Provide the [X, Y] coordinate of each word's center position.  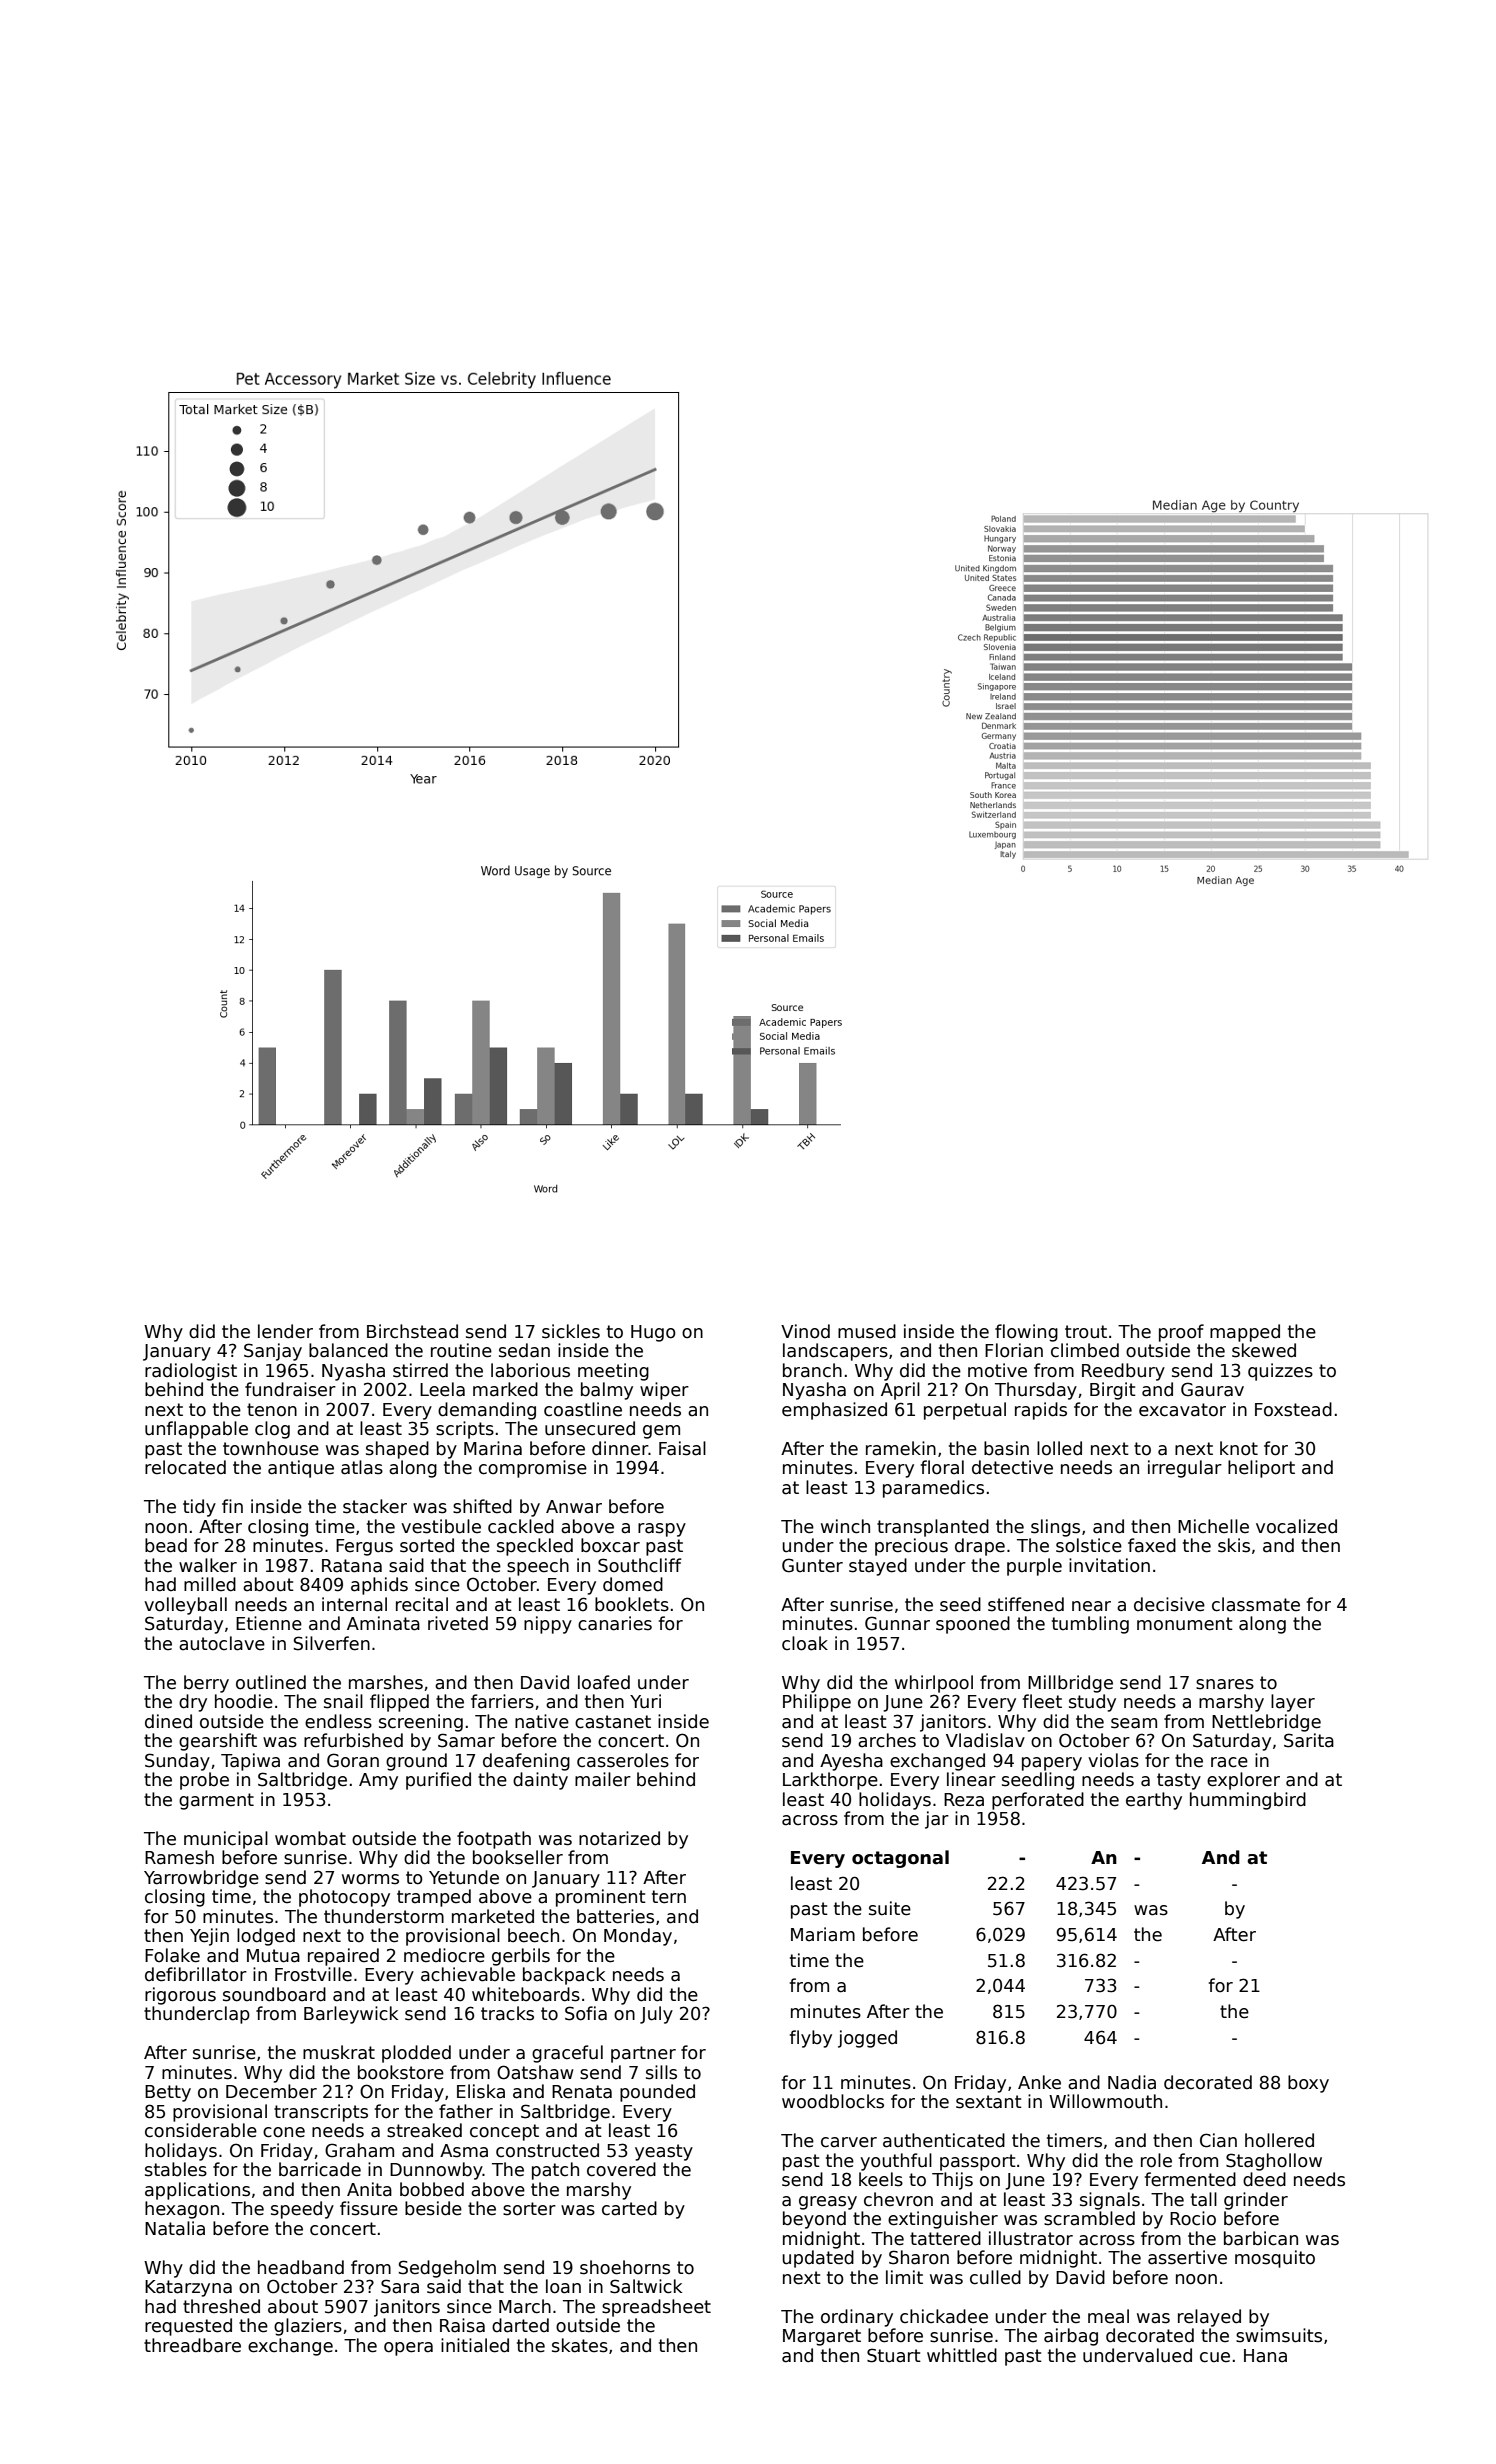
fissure [369, 2208]
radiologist [191, 1372]
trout [1086, 1332]
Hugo [653, 1333]
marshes [386, 1682]
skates [580, 2345]
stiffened [1026, 1604]
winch [845, 1526]
